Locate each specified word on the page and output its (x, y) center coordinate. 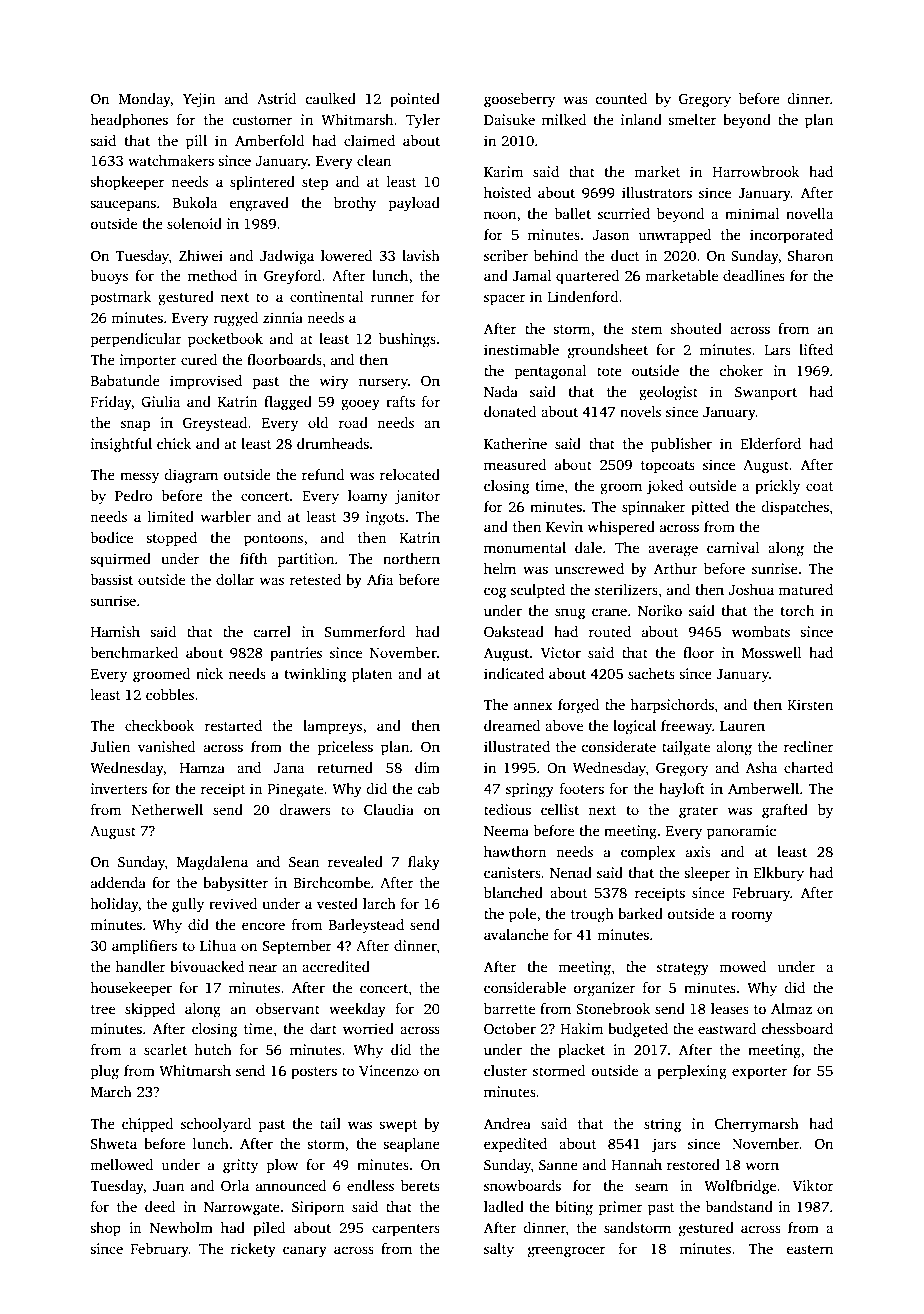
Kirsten (810, 704)
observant (288, 1008)
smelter (692, 119)
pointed (415, 100)
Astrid (276, 98)
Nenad (571, 872)
